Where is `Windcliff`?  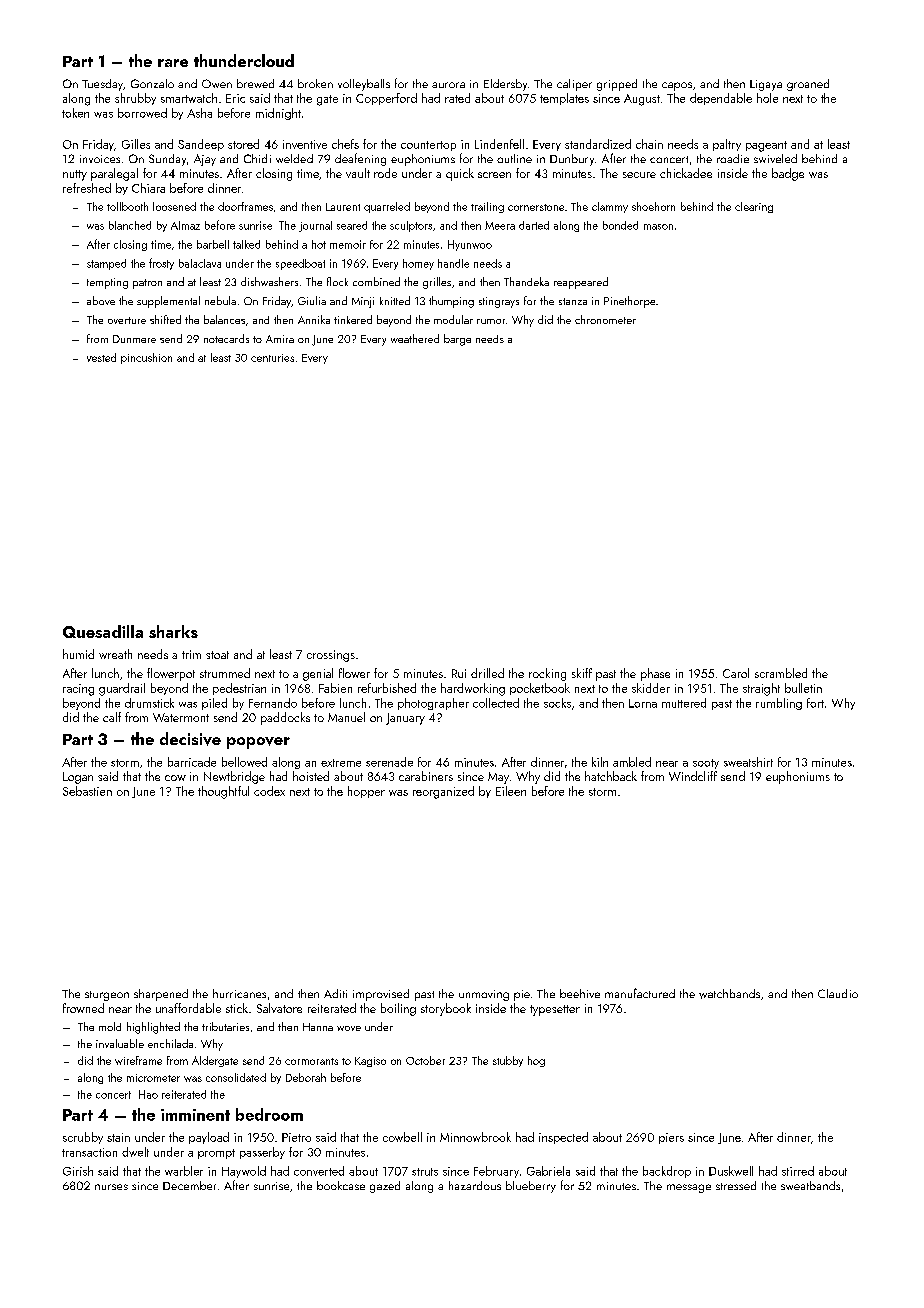 Windcliff is located at coordinates (693, 776).
